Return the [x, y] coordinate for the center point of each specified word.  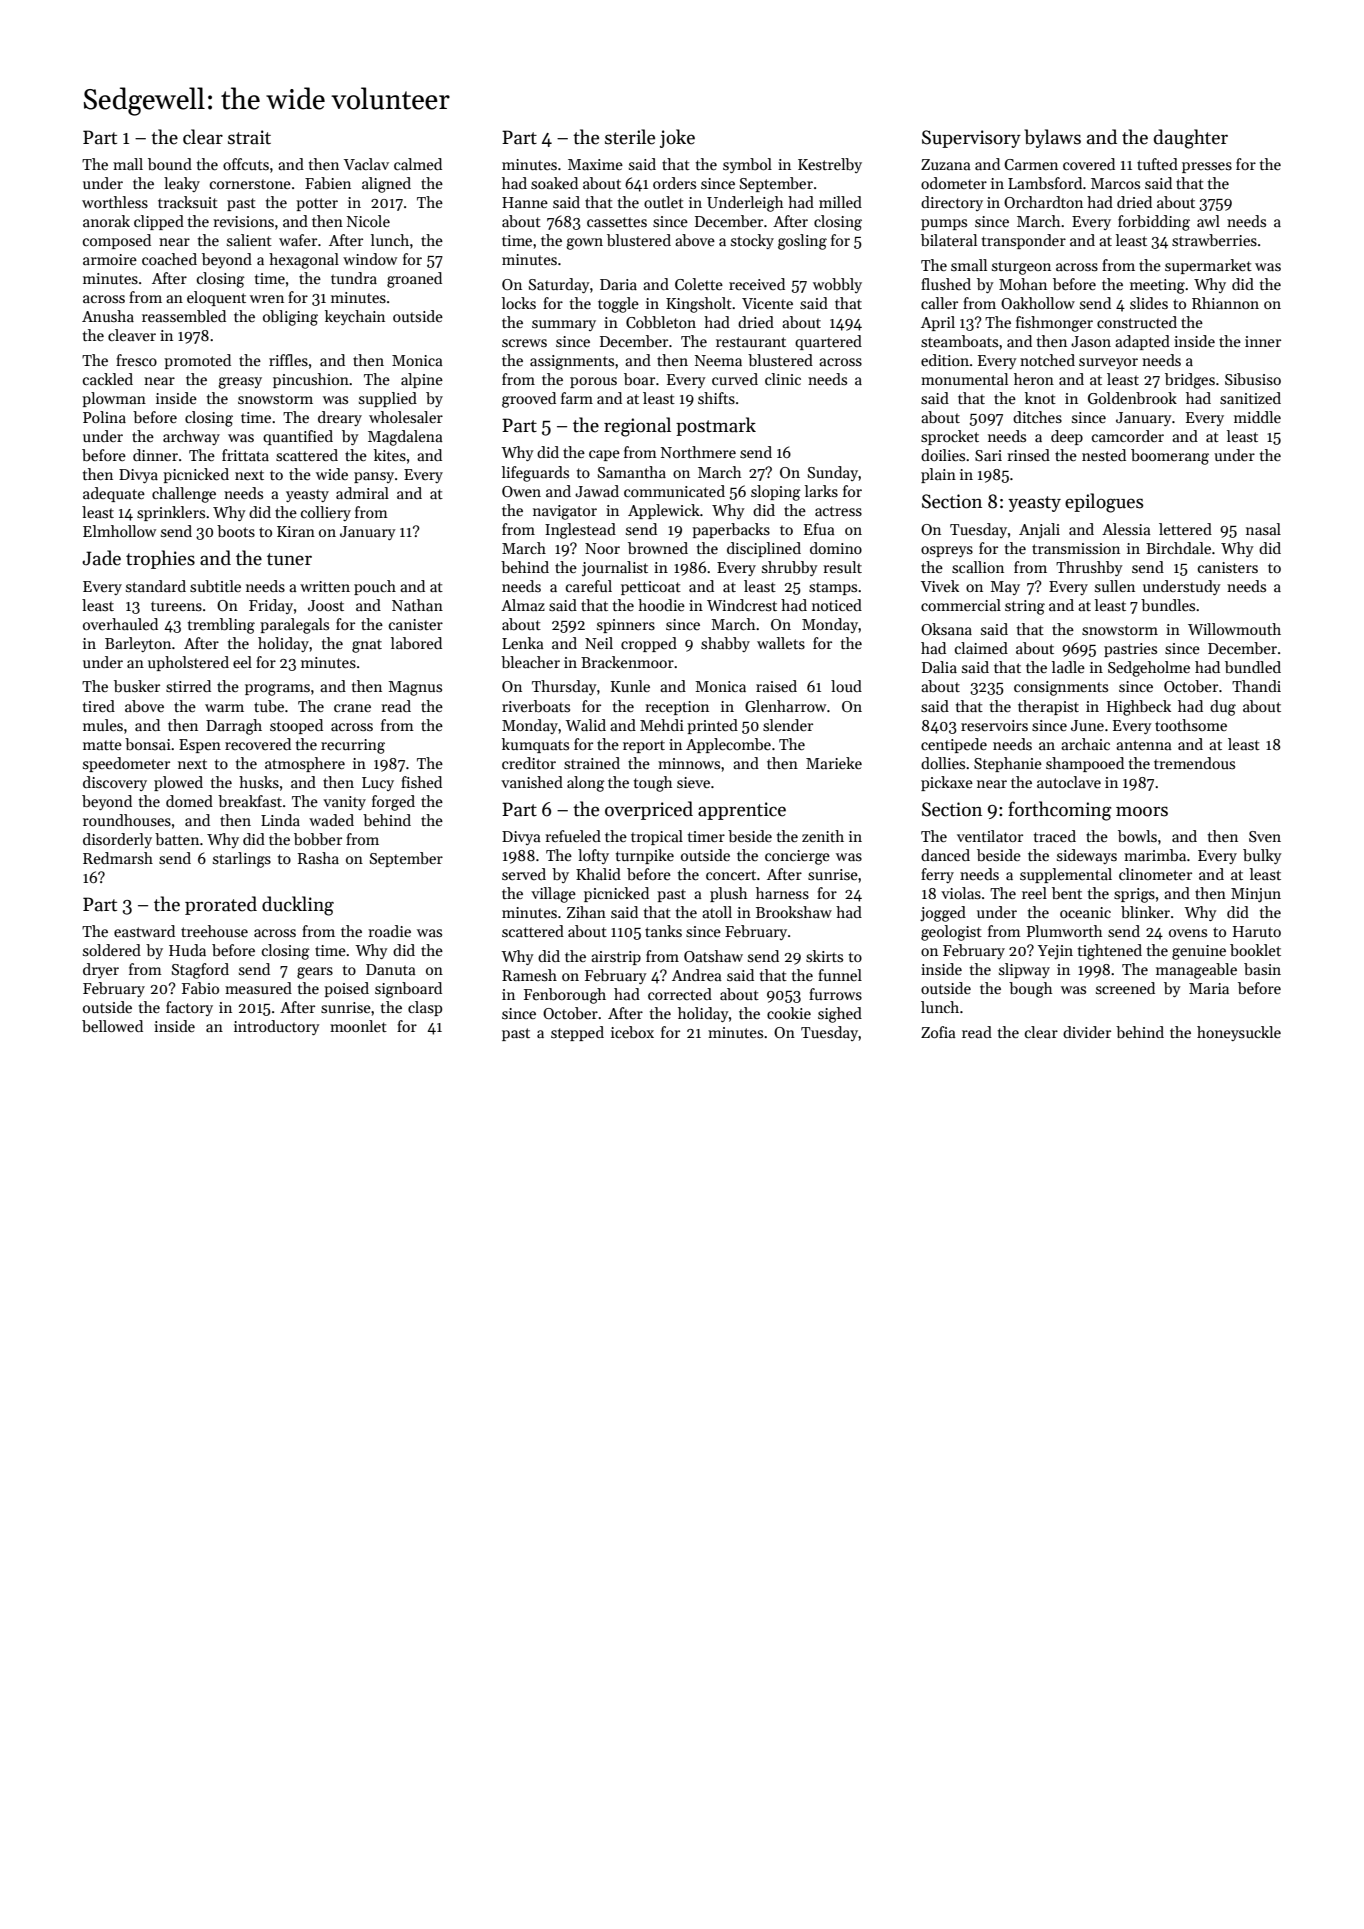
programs [277, 690]
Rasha [318, 858]
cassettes [617, 222]
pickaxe [947, 783]
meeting [1157, 286]
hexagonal [304, 261]
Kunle [630, 686]
